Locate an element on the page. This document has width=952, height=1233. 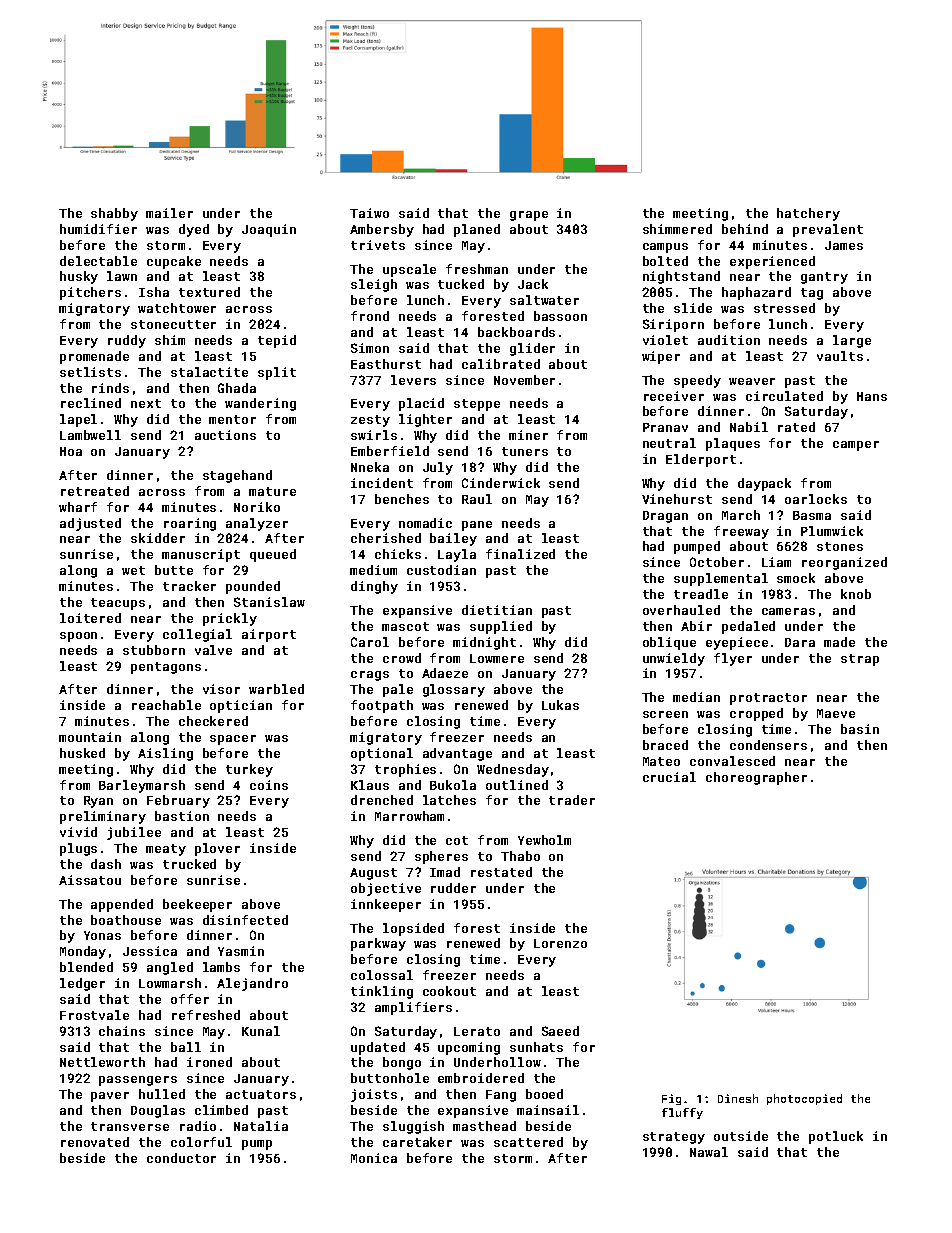
Lorenzo is located at coordinates (560, 943).
